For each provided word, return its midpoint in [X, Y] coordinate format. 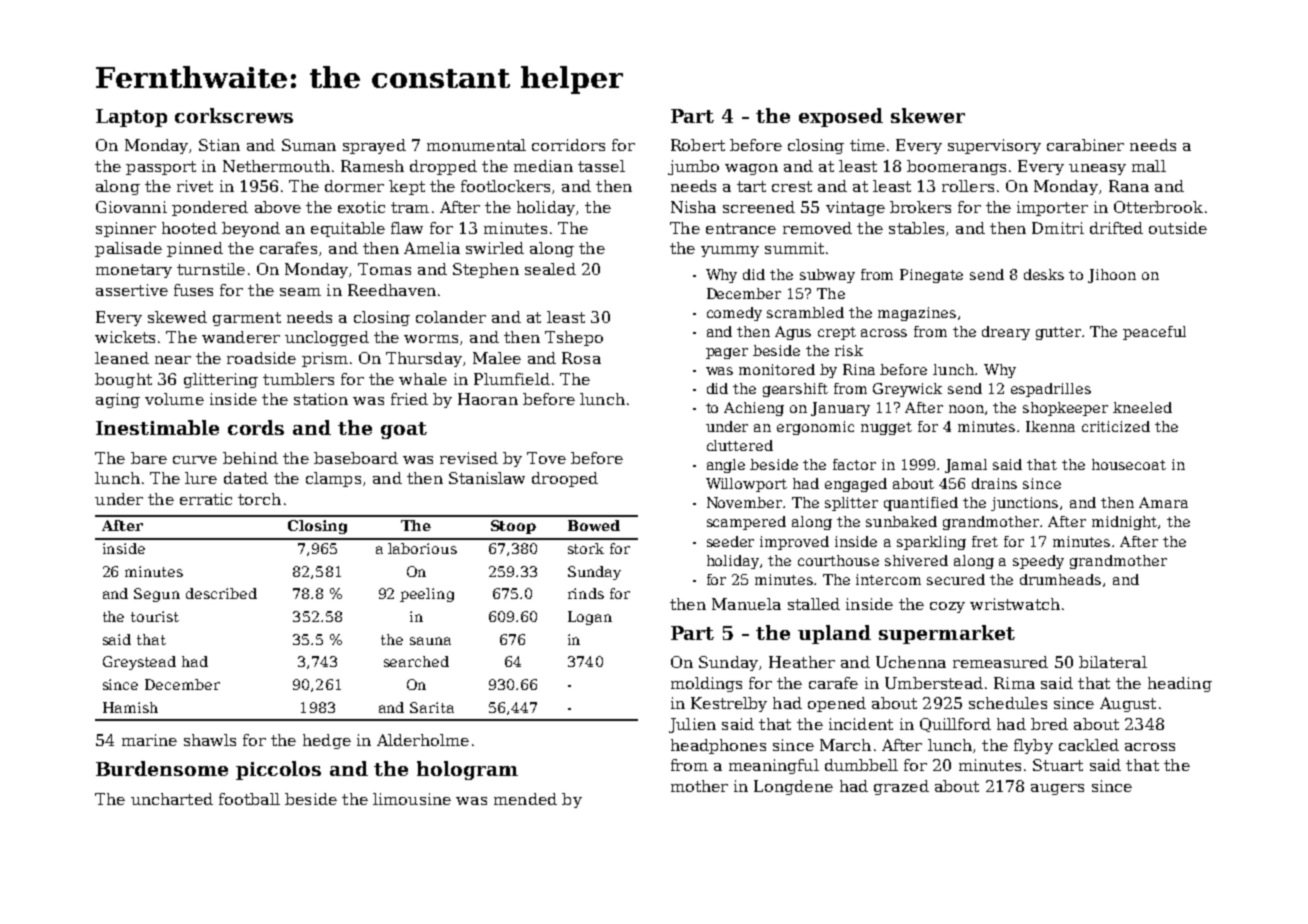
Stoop [513, 527]
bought [123, 380]
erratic [206, 499]
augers [1057, 789]
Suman [309, 145]
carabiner [1085, 145]
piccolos [278, 770]
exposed [841, 117]
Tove [546, 458]
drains [994, 483]
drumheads [1060, 579]
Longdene [793, 787]
